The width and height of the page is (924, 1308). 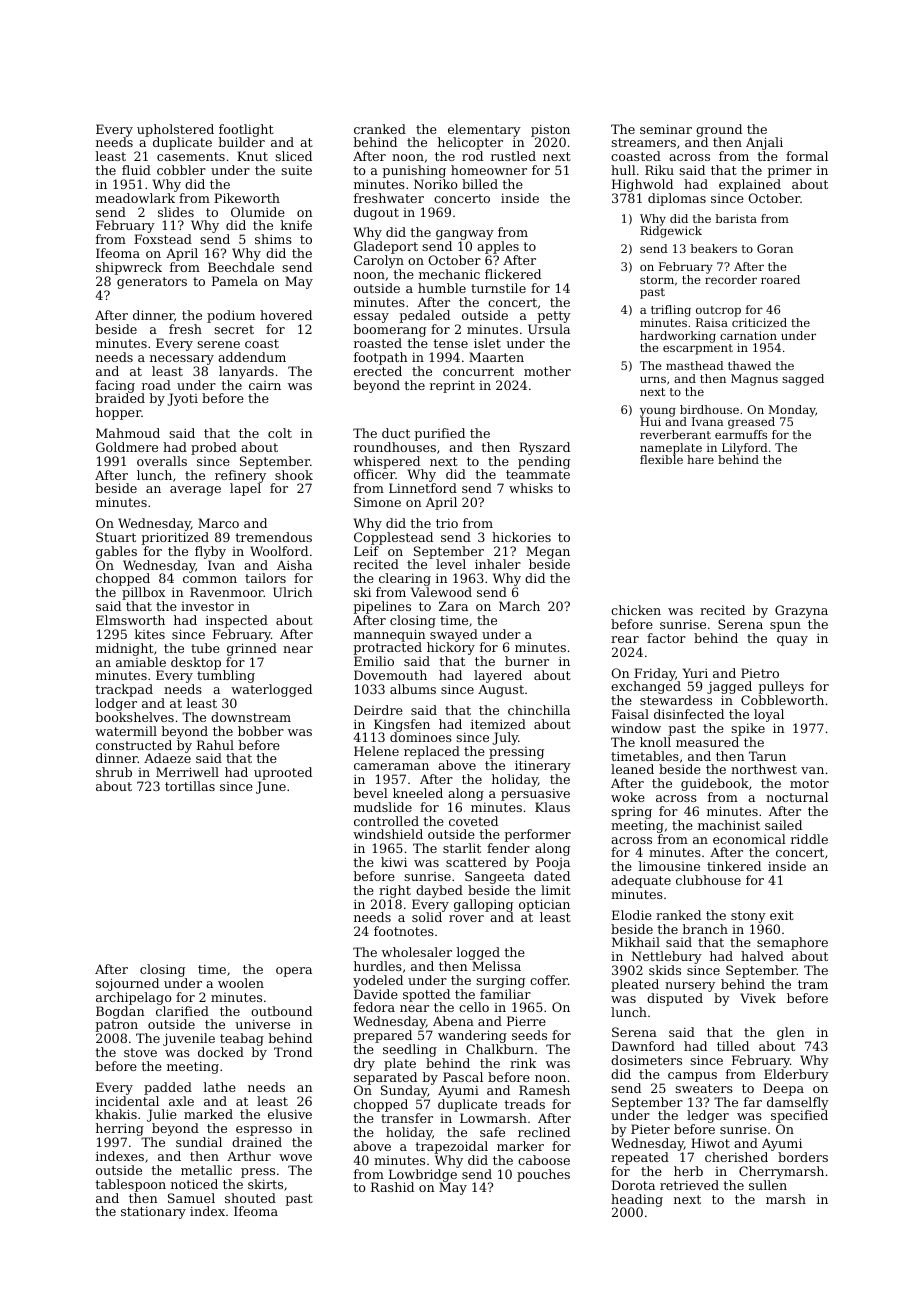 I want to click on campus, so click(x=692, y=1077).
